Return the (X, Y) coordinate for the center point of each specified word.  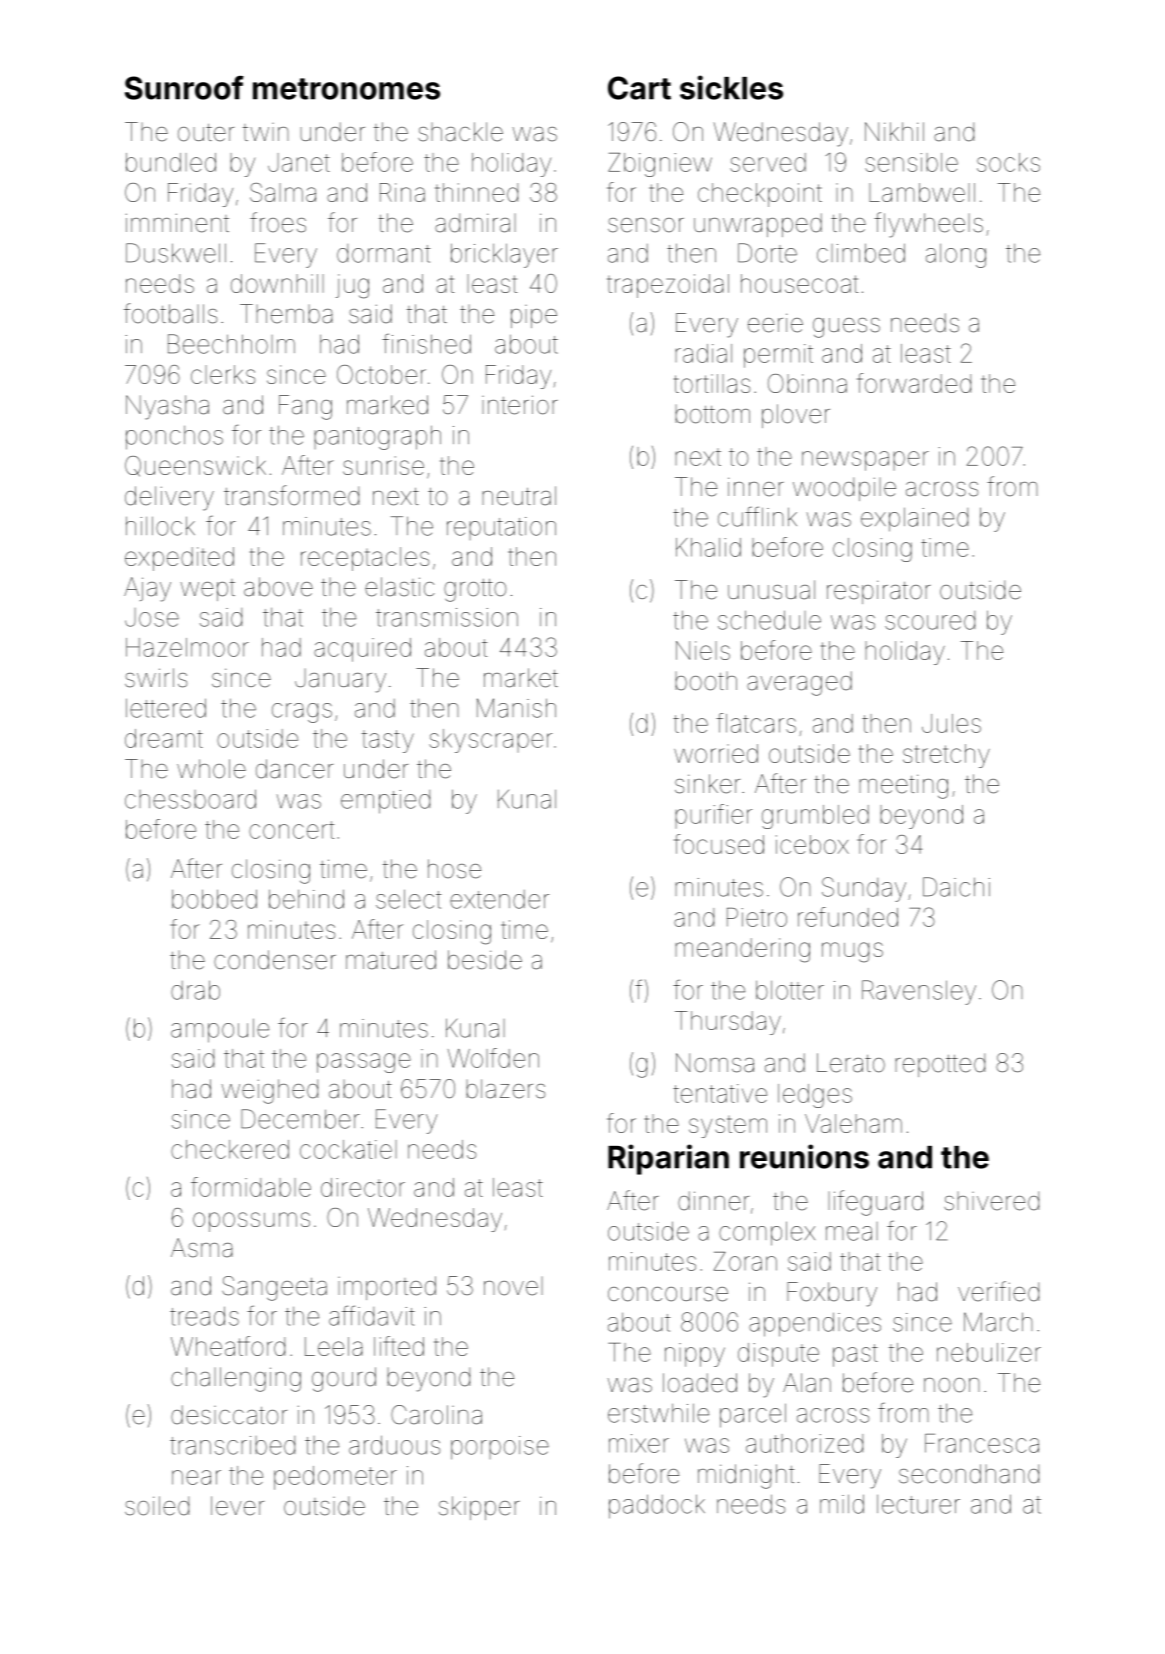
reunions (804, 1156)
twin (266, 132)
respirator (879, 592)
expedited (179, 559)
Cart (639, 88)
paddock (657, 1506)
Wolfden (493, 1058)
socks (1008, 162)
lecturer (918, 1504)
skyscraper (490, 741)
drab (195, 990)
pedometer (335, 1478)
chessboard (190, 799)
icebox (812, 844)
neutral (519, 496)
